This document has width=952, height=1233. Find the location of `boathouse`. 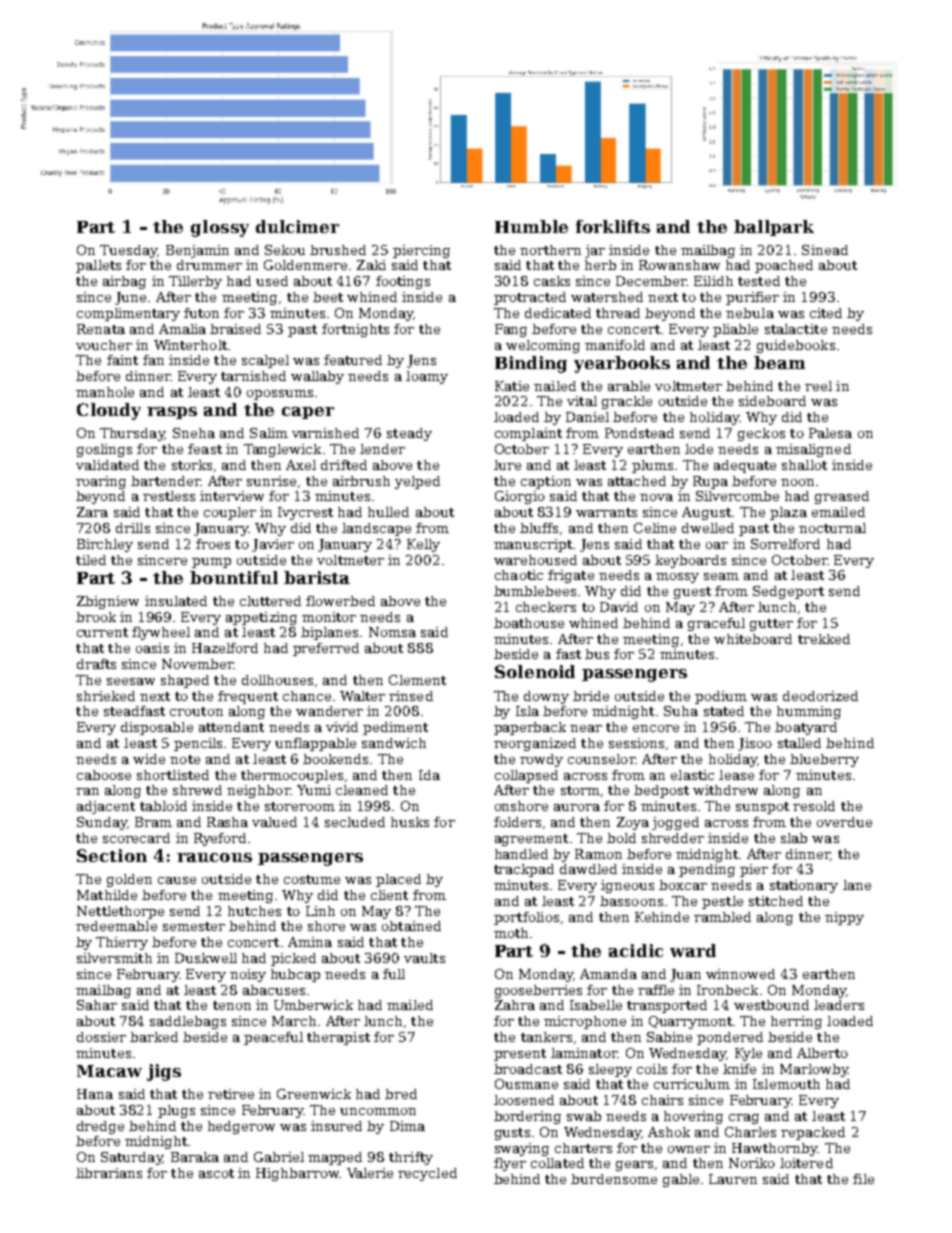

boathouse is located at coordinates (529, 623).
